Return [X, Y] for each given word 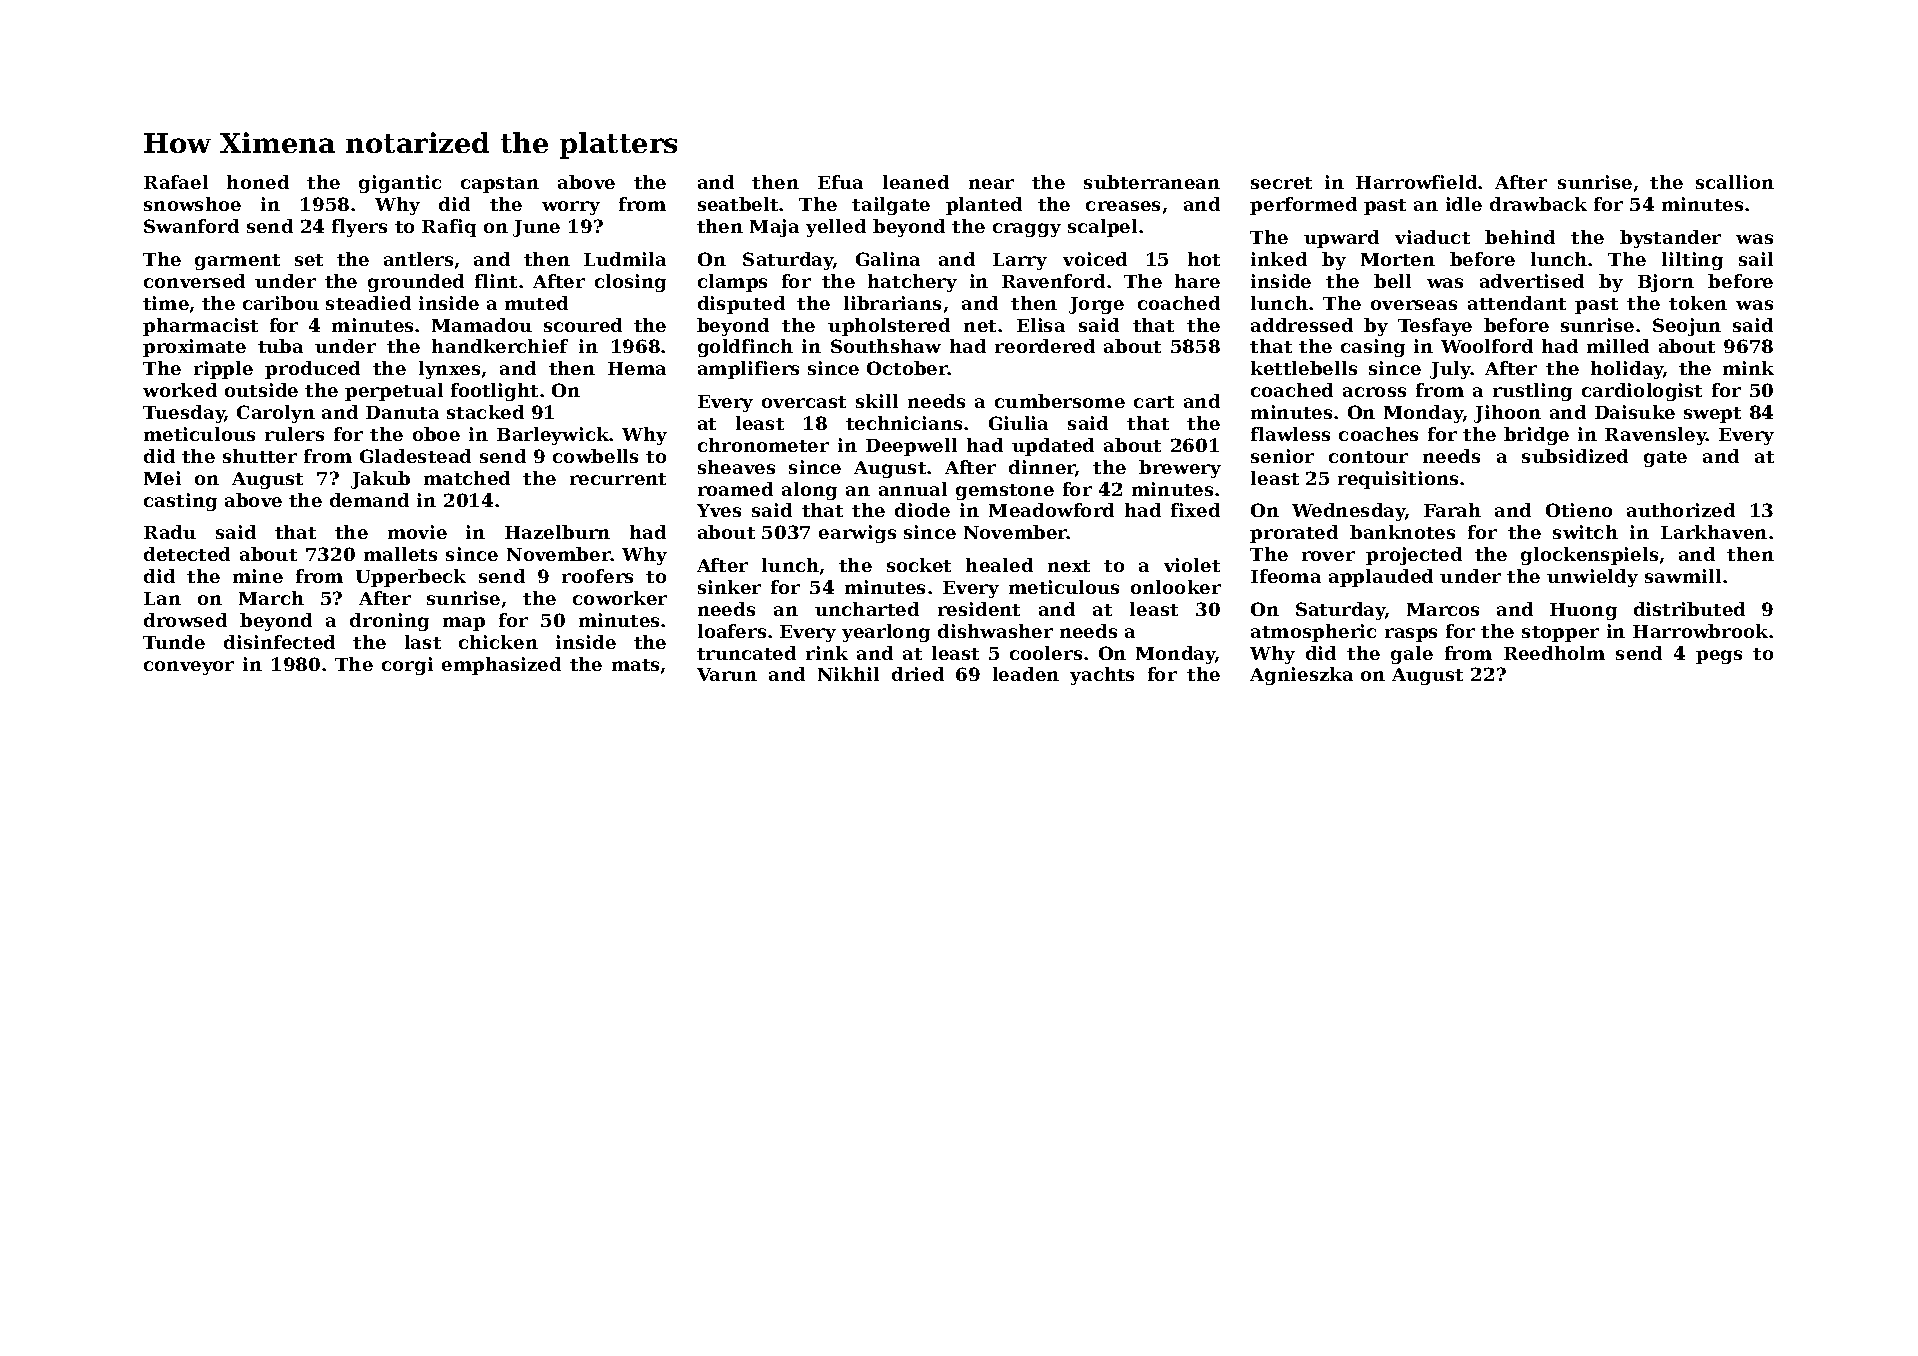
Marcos [1443, 609]
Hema [637, 368]
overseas [1414, 305]
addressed [1302, 325]
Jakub [380, 480]
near [991, 184]
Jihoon [1507, 414]
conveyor [189, 668]
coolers [1046, 653]
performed [1303, 206]
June [536, 228]
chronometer [763, 445]
